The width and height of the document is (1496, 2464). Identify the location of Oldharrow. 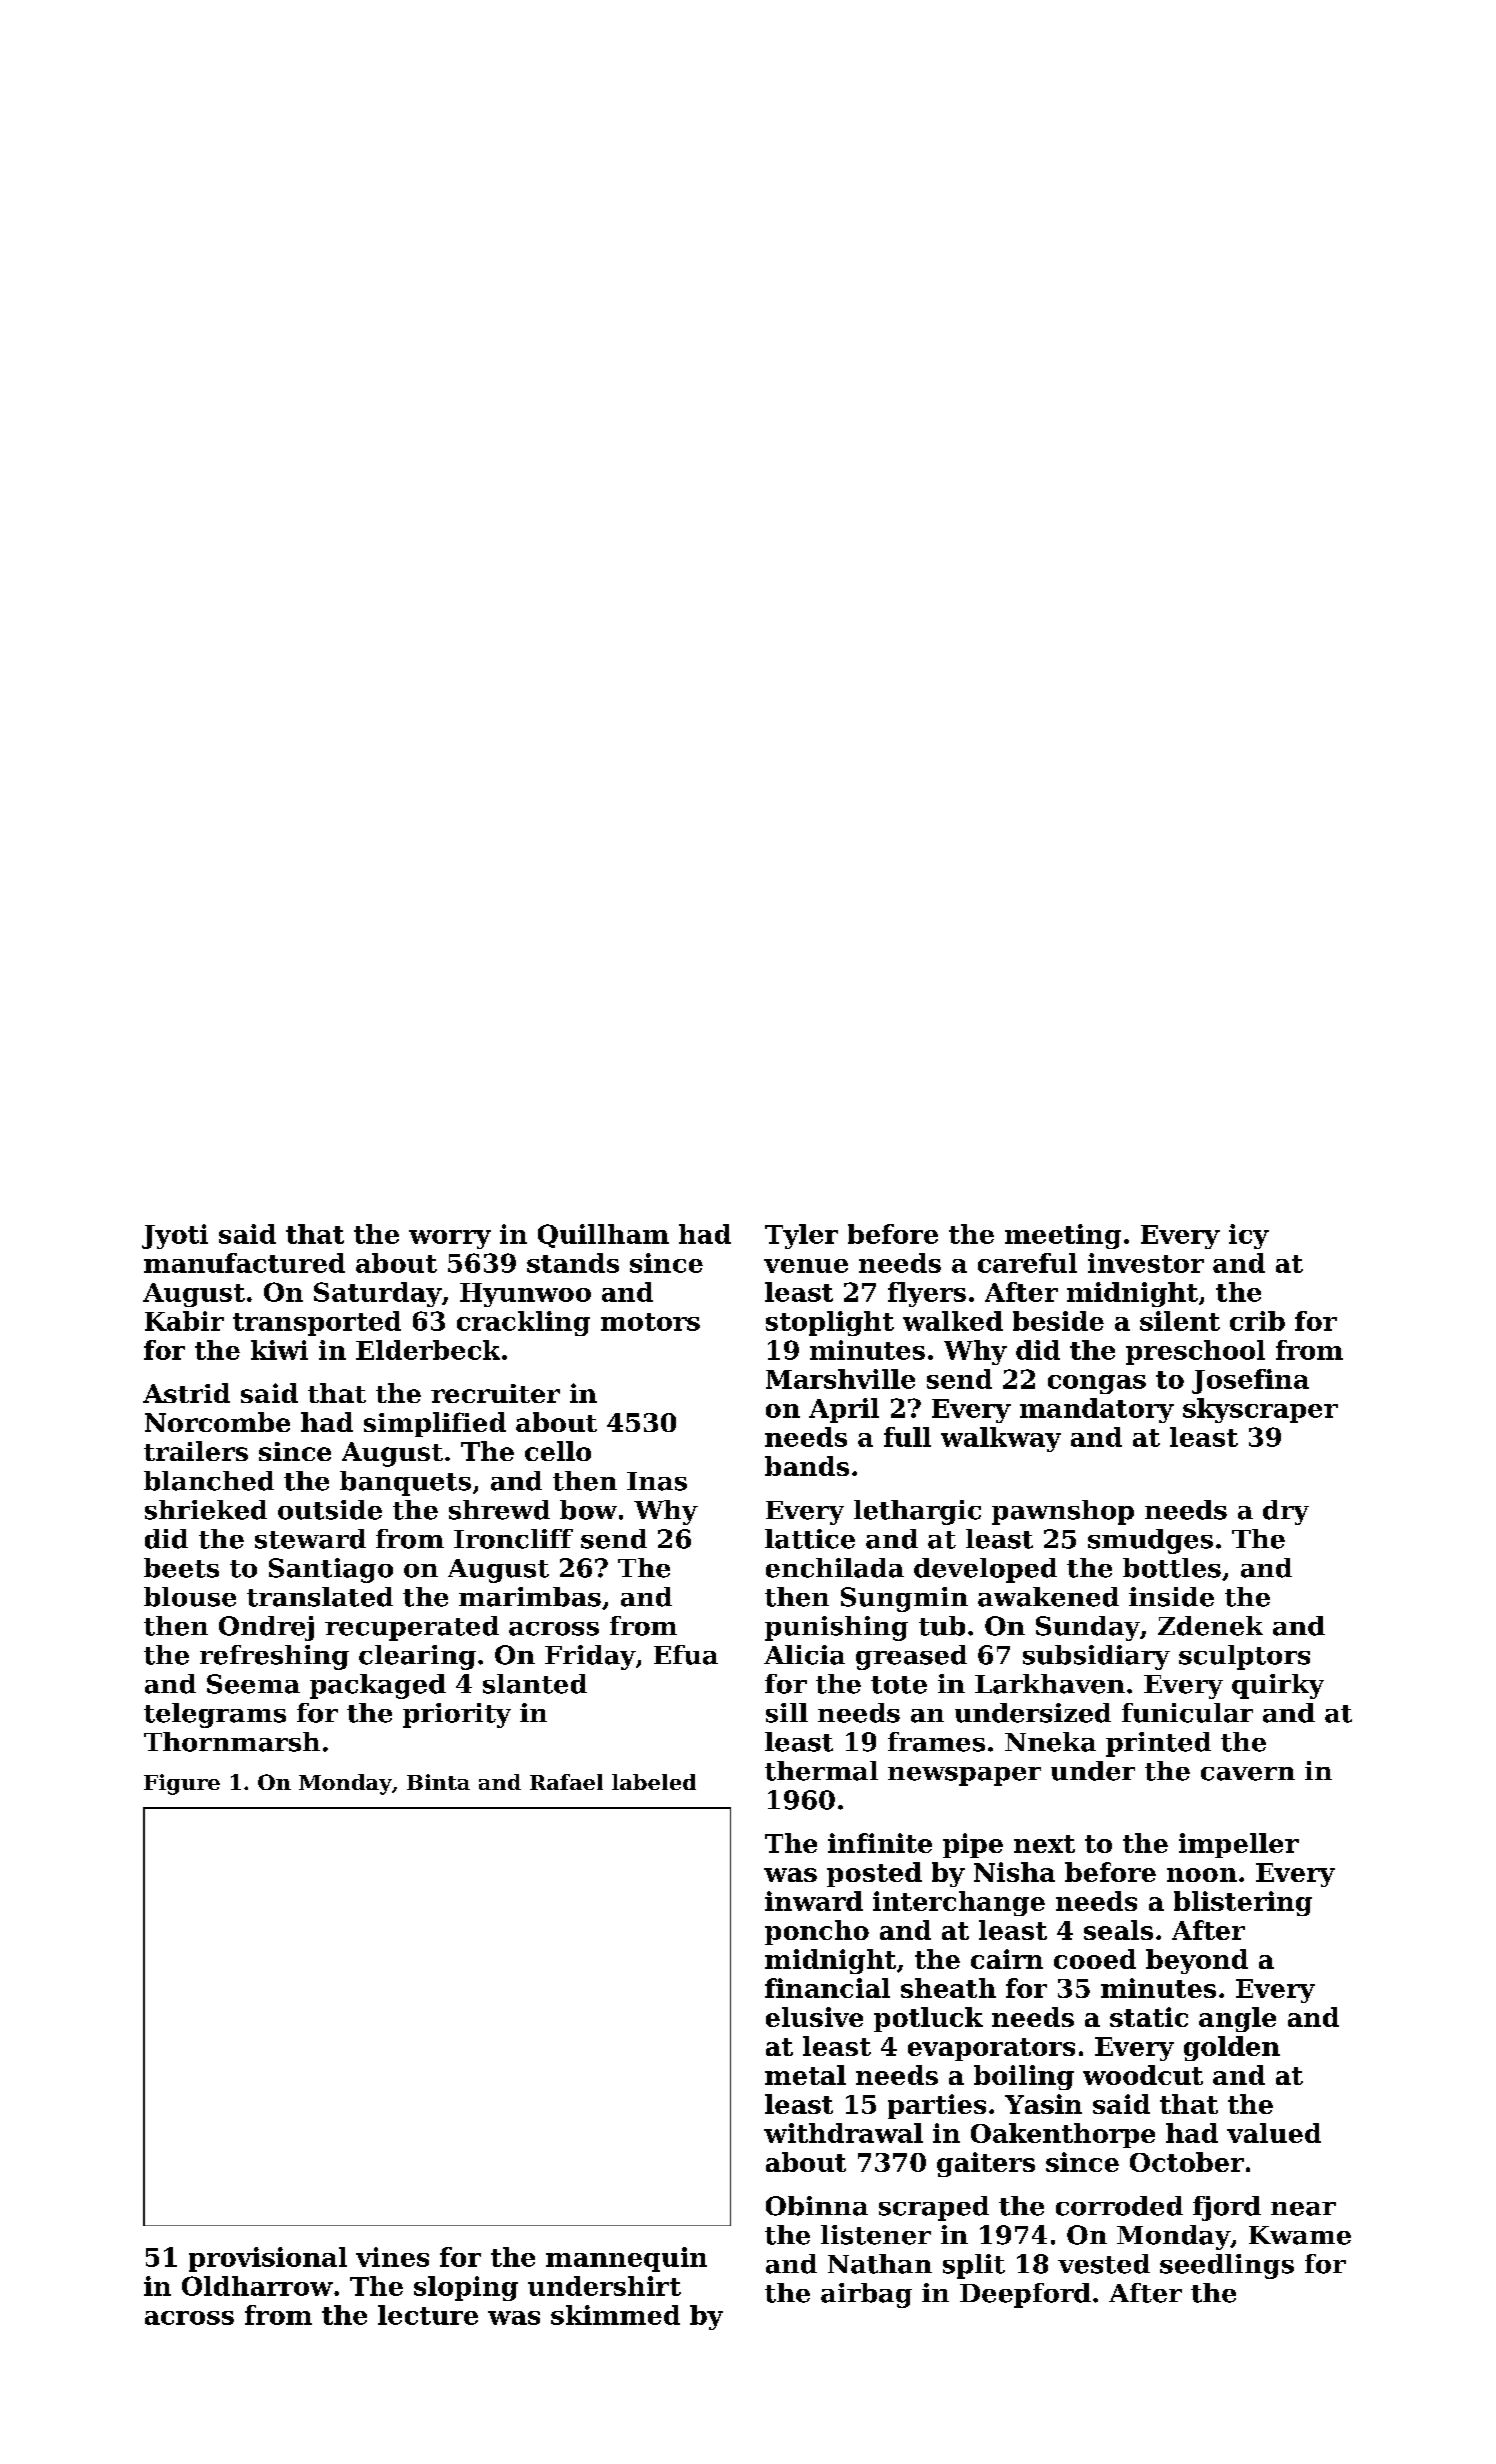
(257, 2286).
